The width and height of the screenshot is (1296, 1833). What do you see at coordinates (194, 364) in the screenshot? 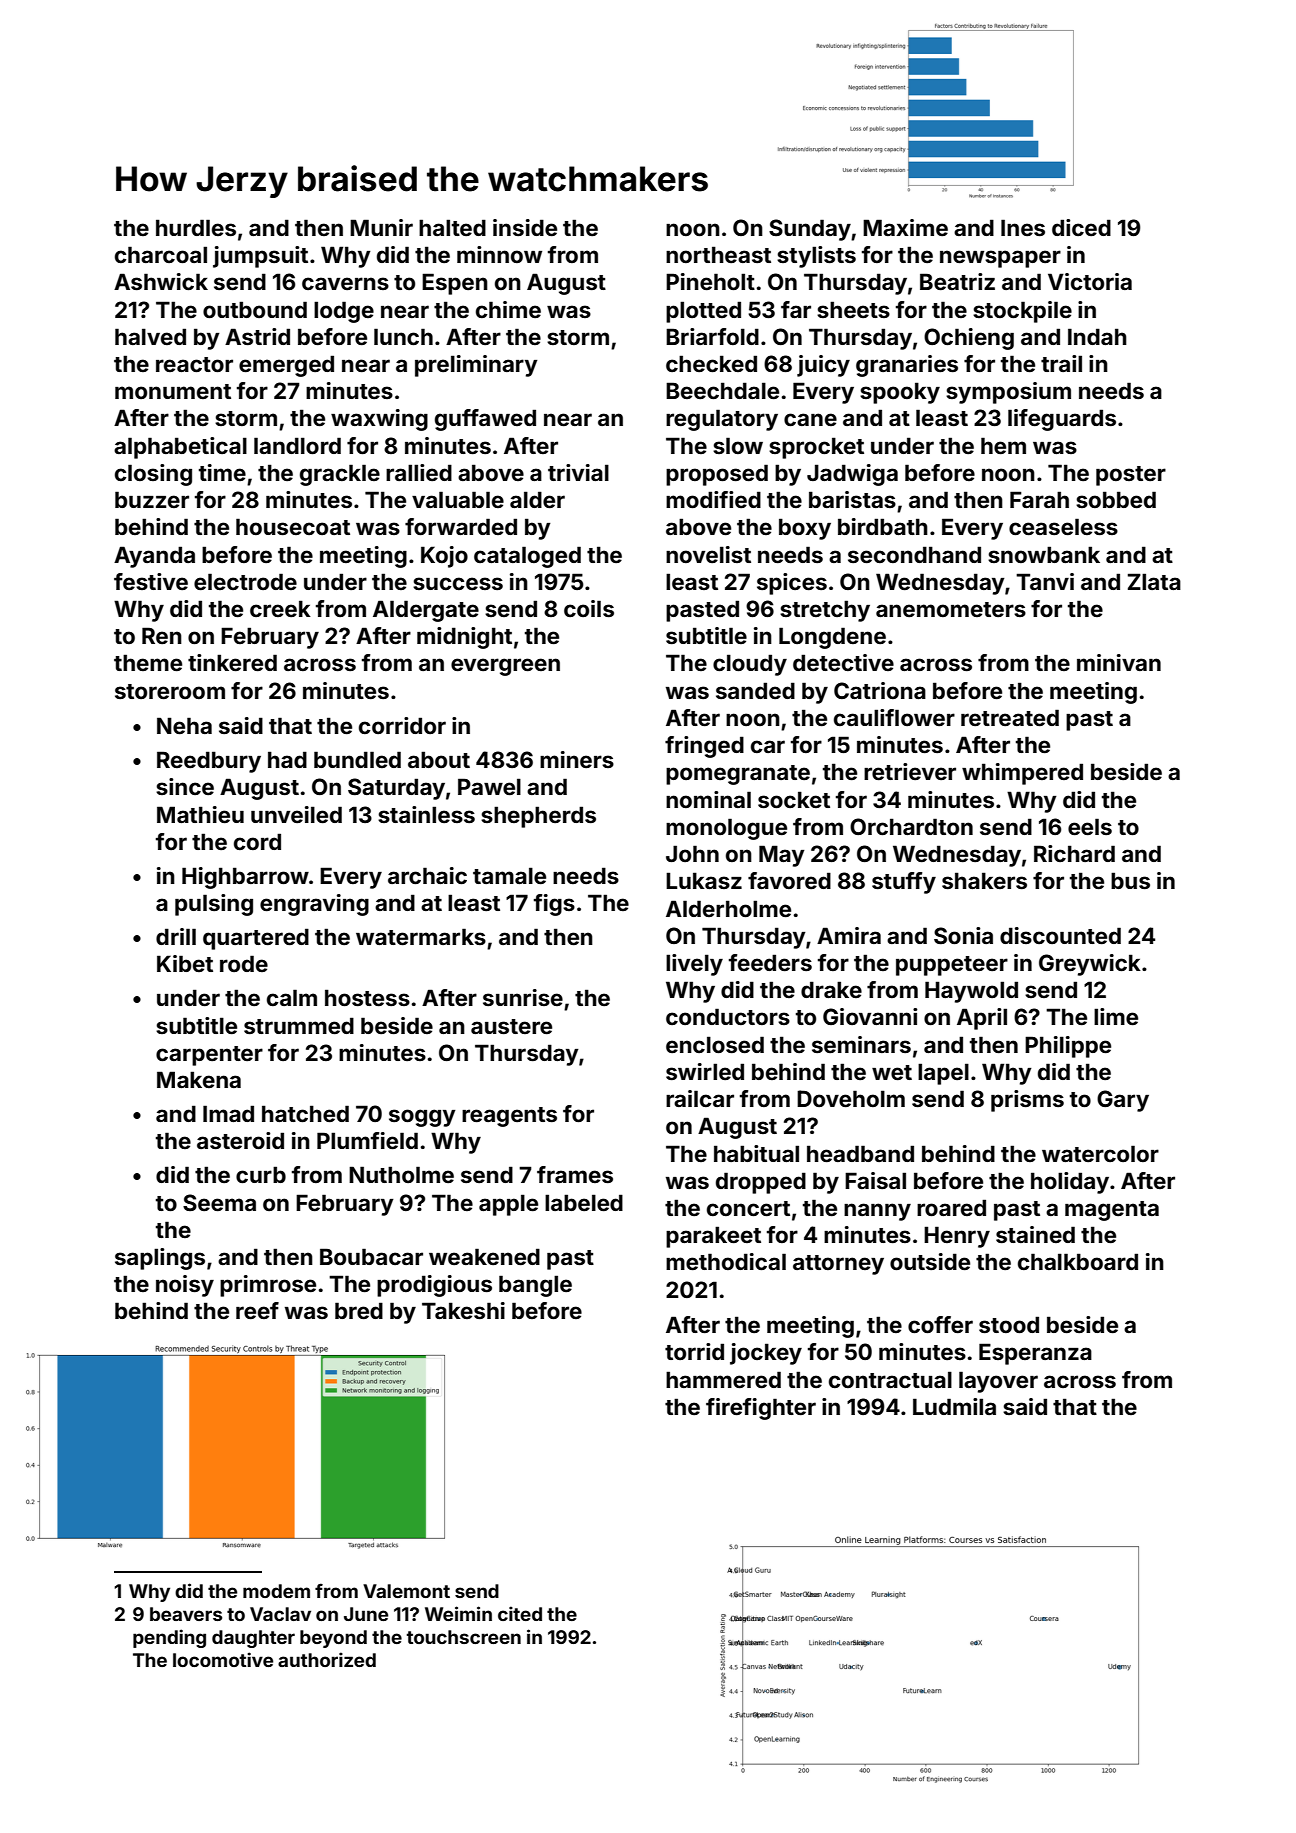
I see `reactor` at bounding box center [194, 364].
